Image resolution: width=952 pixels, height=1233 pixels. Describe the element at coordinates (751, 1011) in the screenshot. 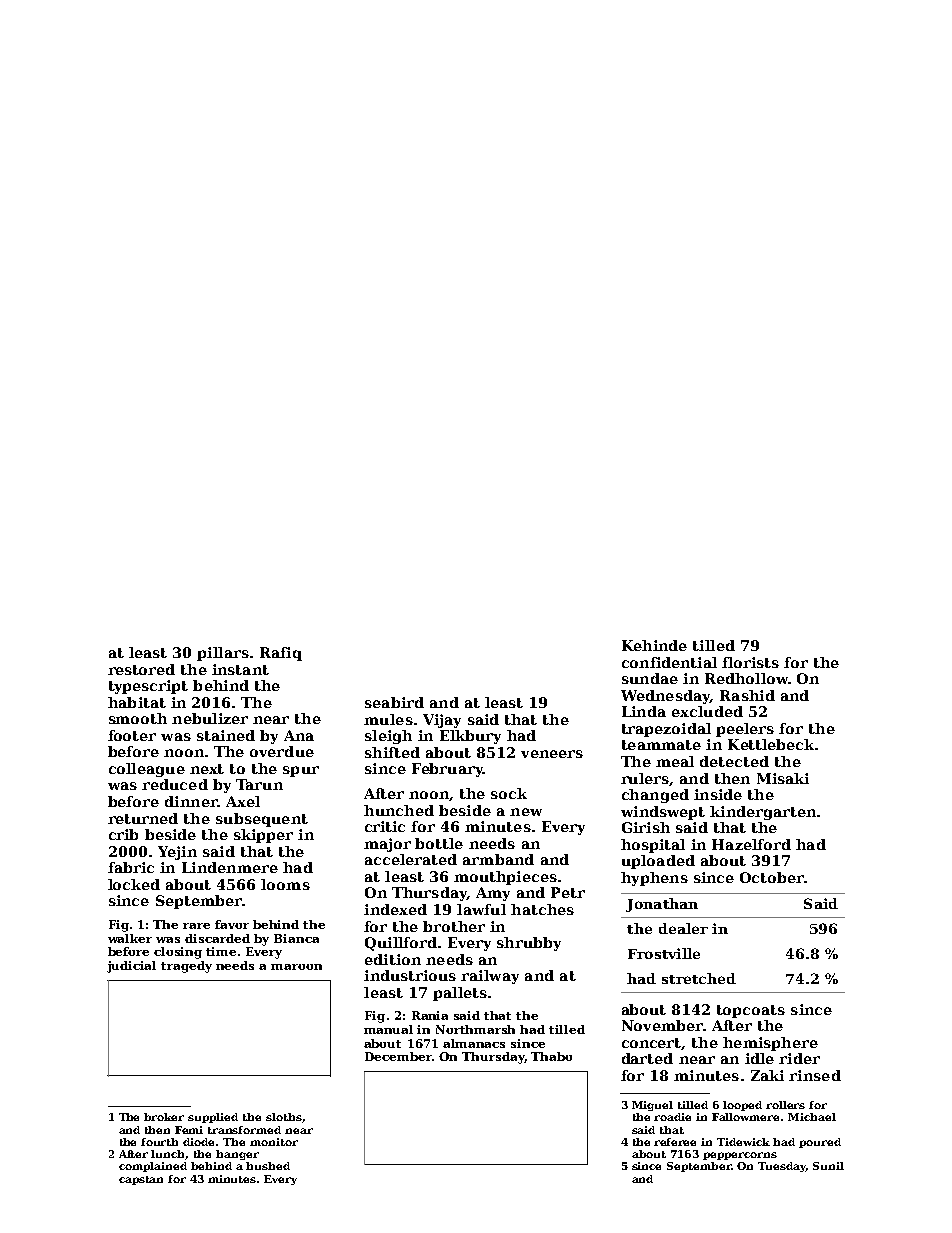

I see `topcoats` at that location.
